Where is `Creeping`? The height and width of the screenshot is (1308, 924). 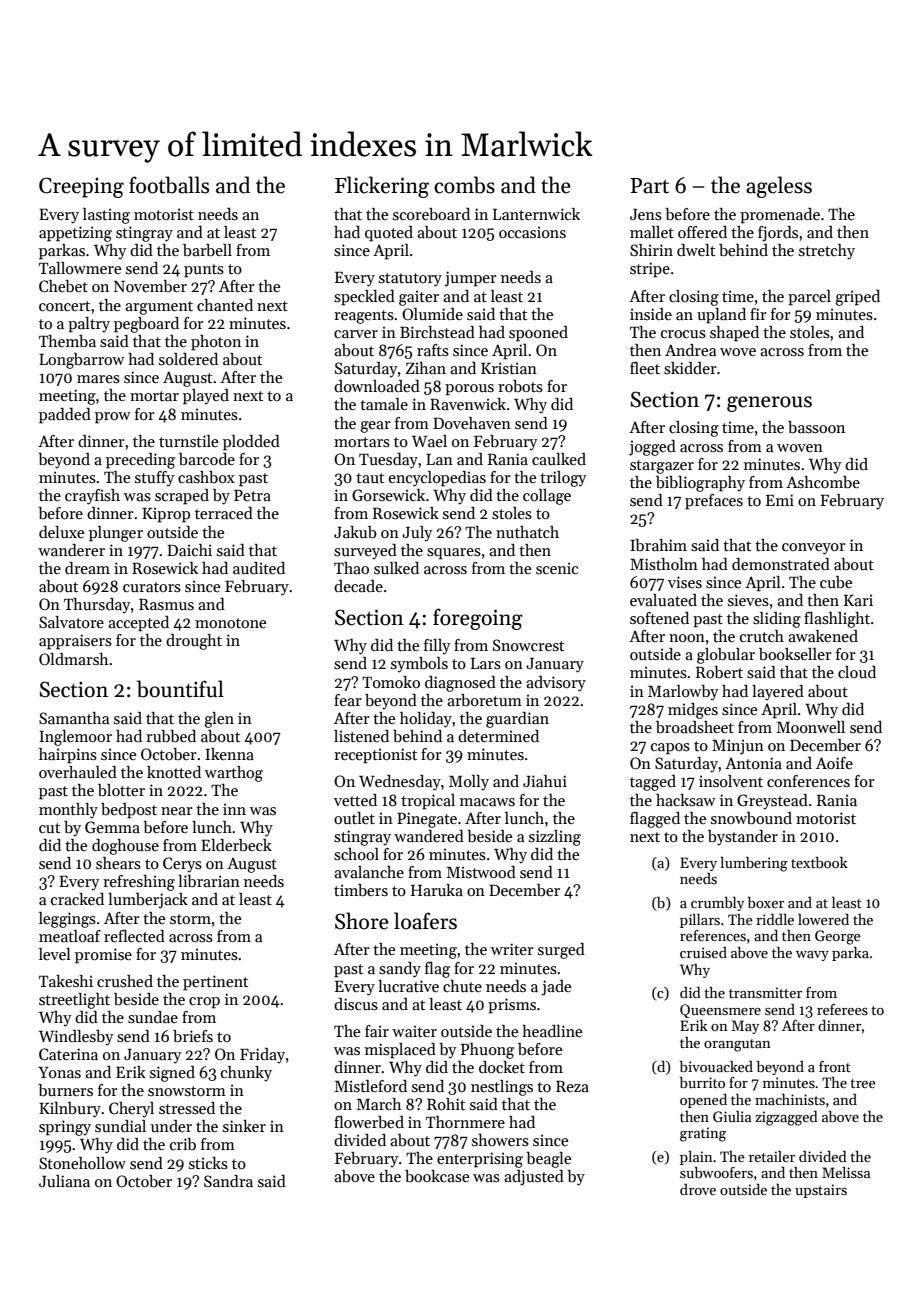
Creeping is located at coordinates (81, 187).
